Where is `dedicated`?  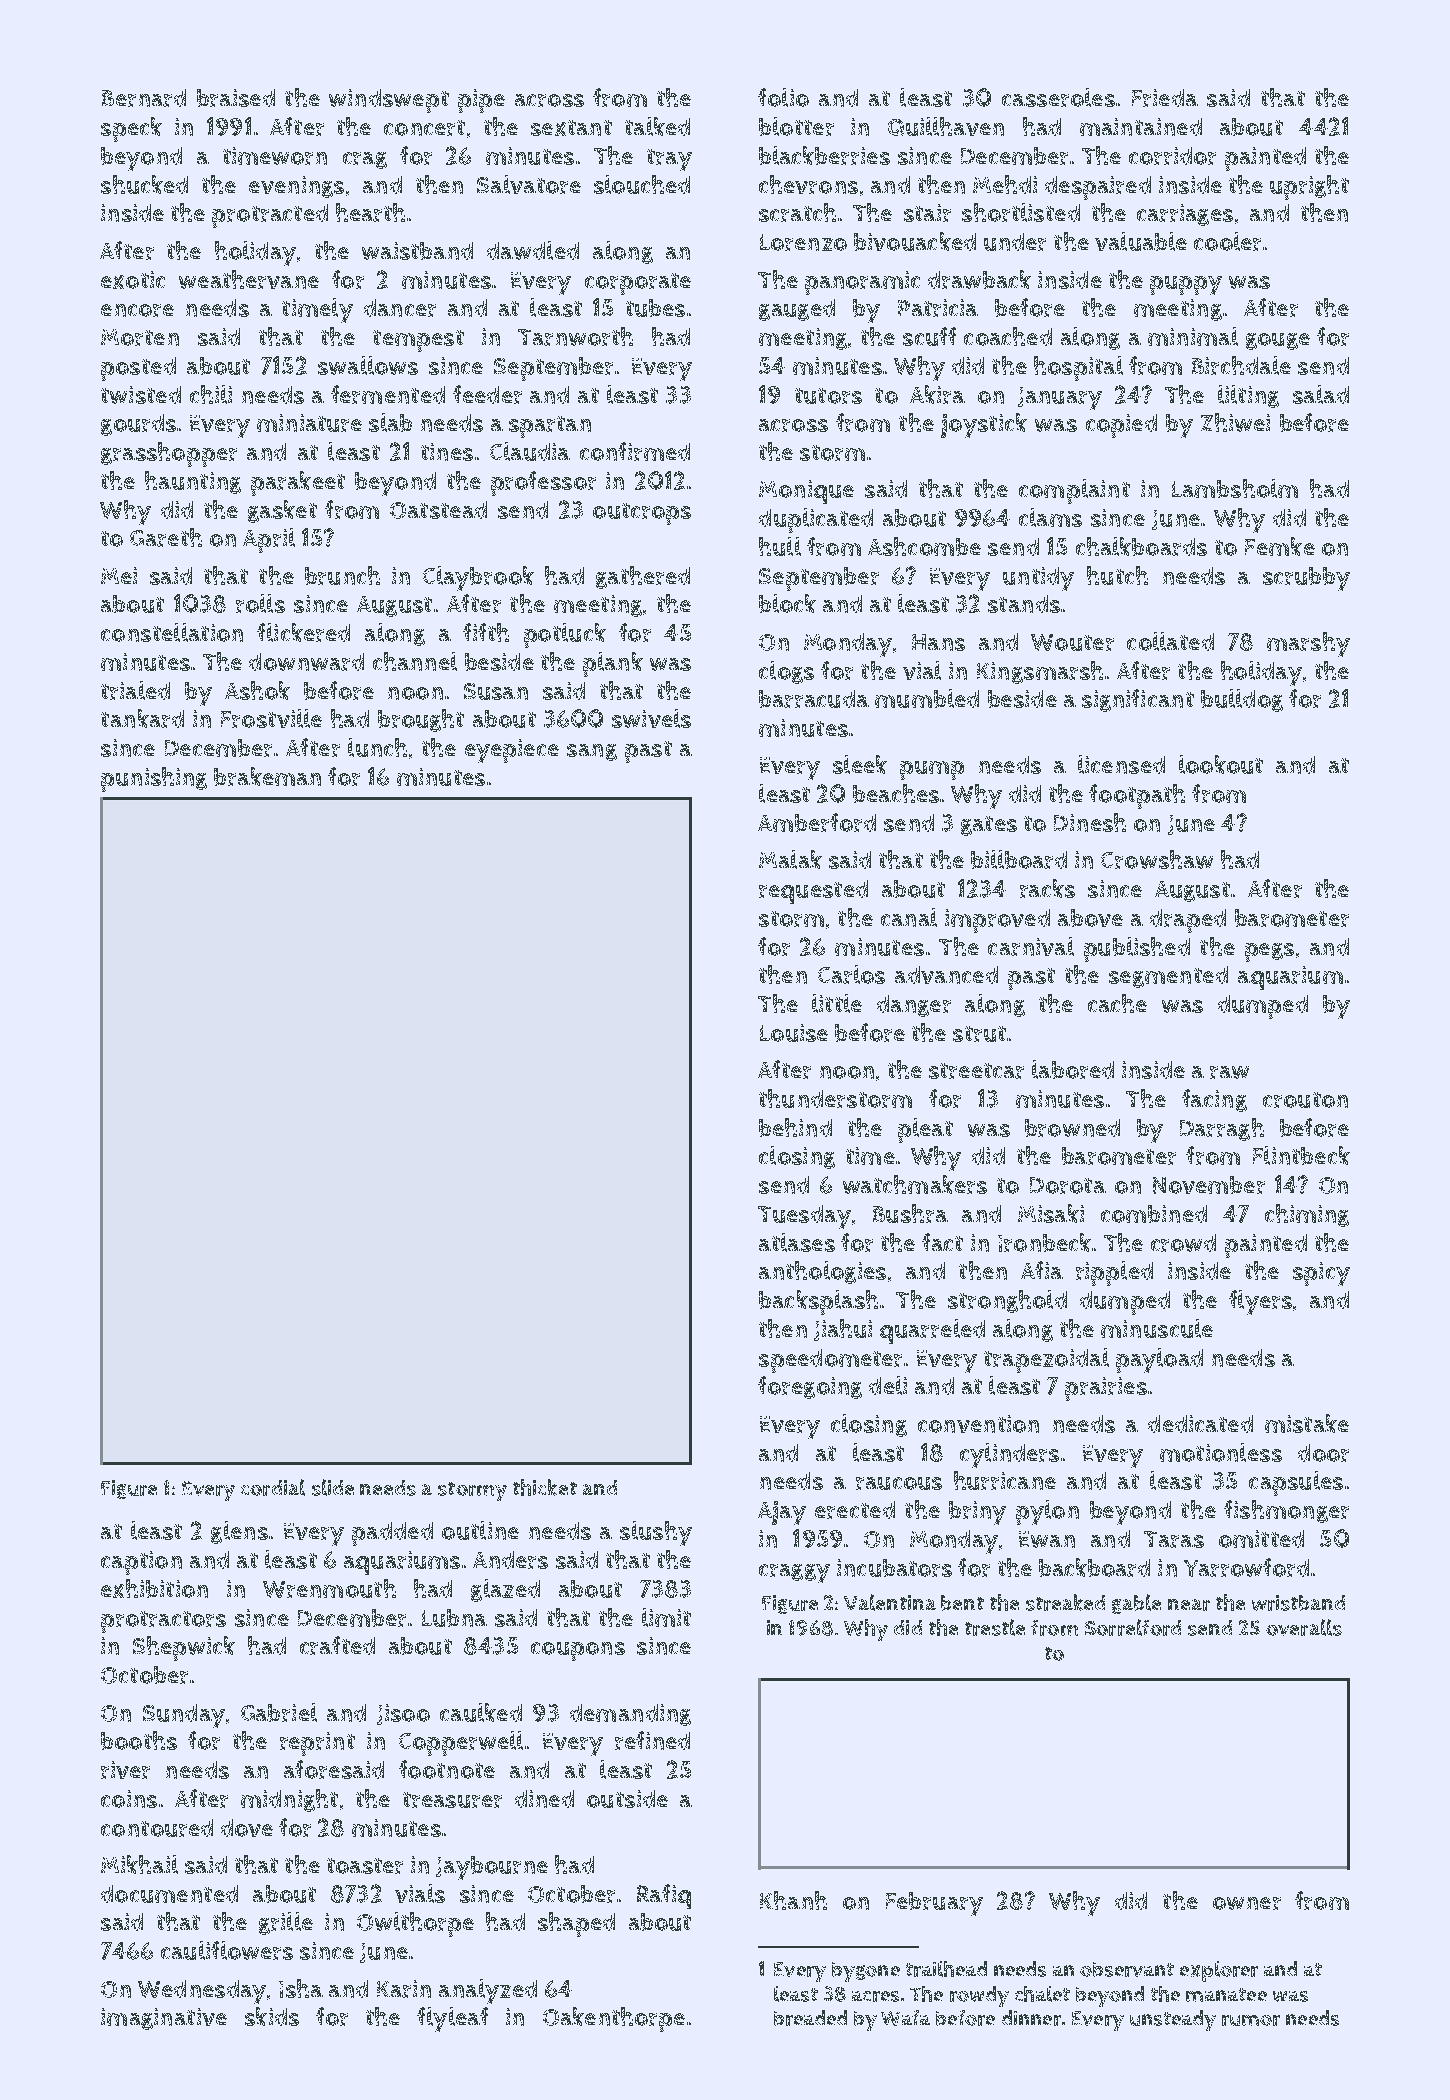 dedicated is located at coordinates (1200, 1424).
